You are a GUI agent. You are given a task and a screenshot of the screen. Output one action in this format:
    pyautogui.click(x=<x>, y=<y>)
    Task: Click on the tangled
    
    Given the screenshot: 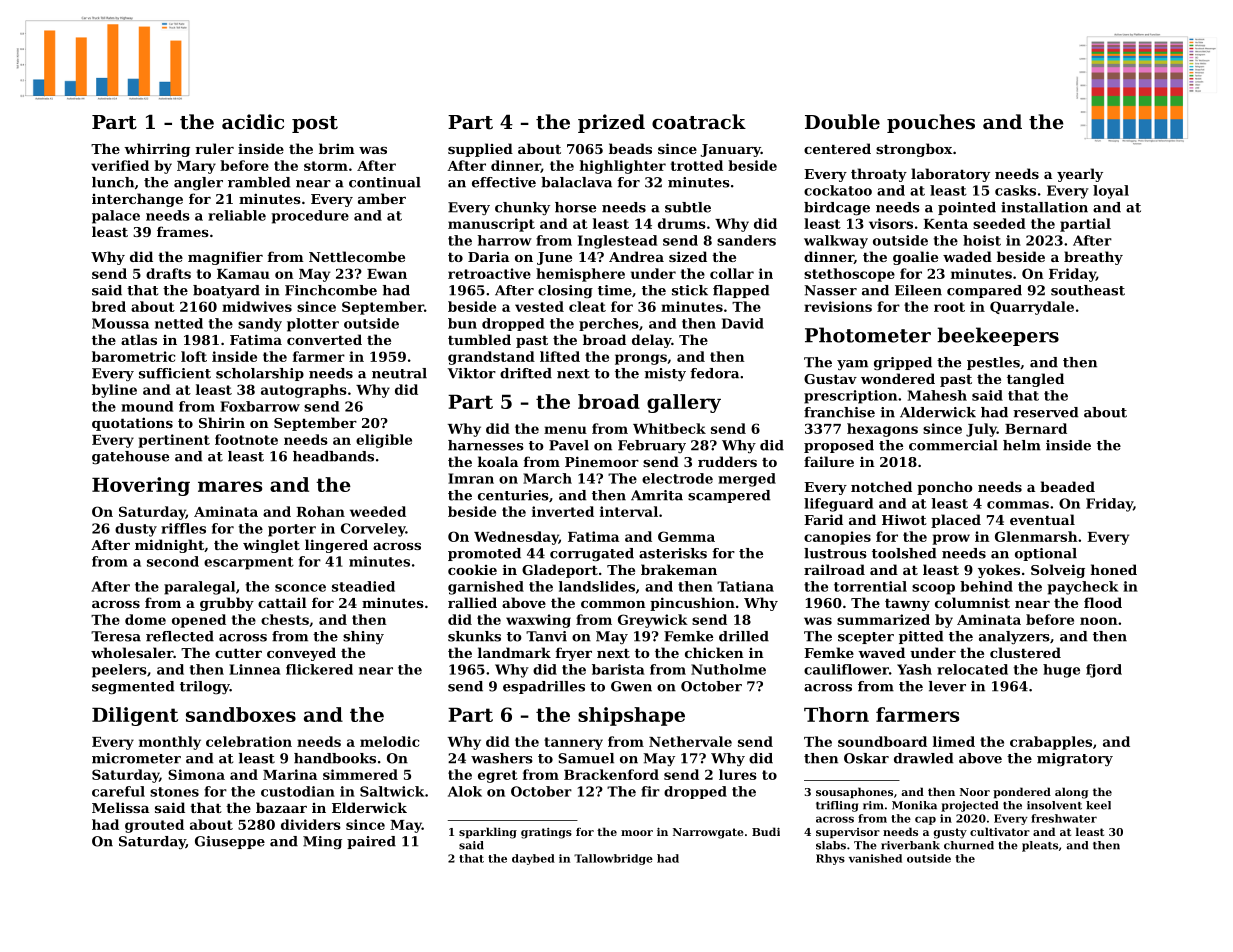 What is the action you would take?
    pyautogui.click(x=1035, y=380)
